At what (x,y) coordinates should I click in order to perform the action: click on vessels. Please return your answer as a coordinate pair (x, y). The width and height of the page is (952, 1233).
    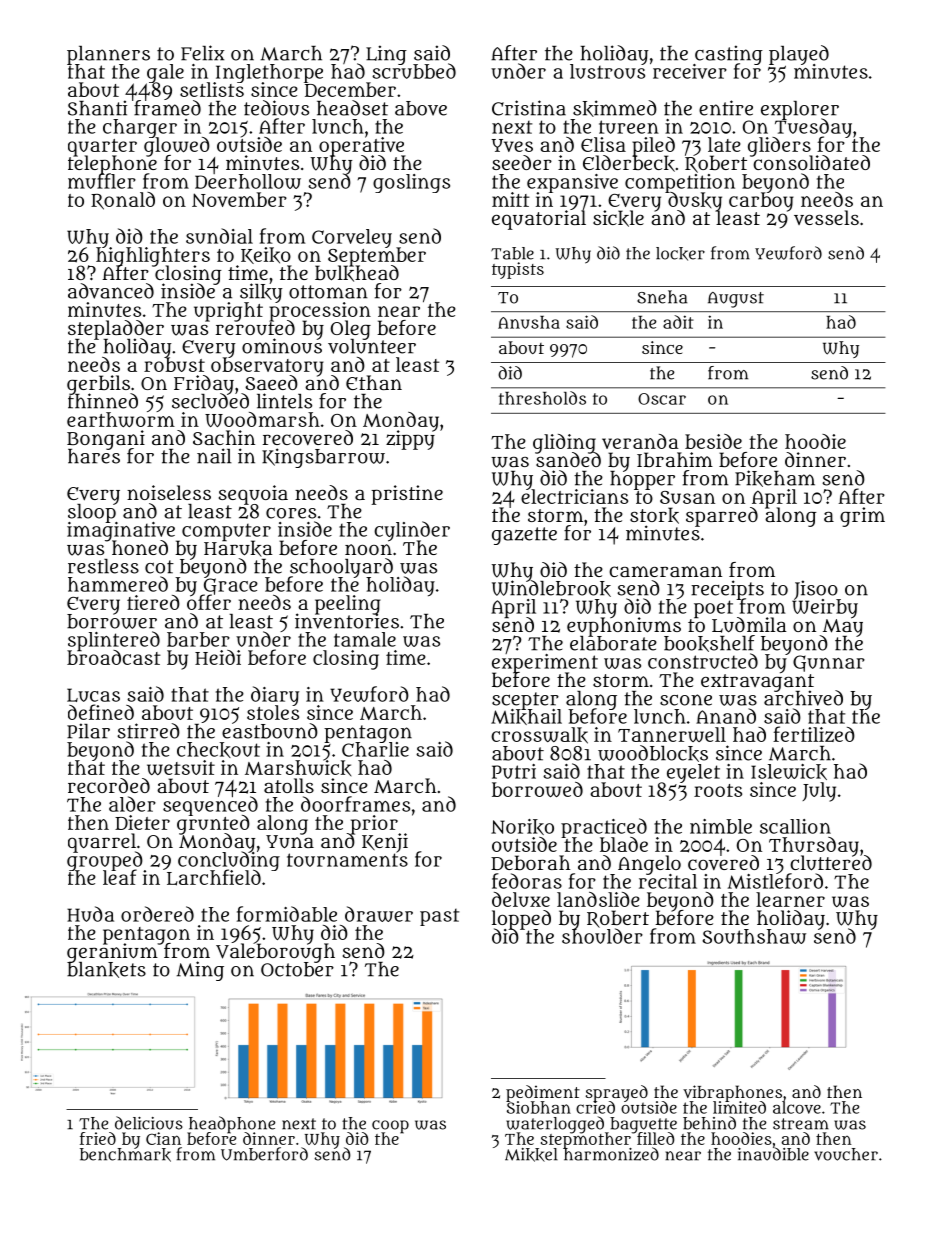
    Looking at the image, I should click on (826, 218).
